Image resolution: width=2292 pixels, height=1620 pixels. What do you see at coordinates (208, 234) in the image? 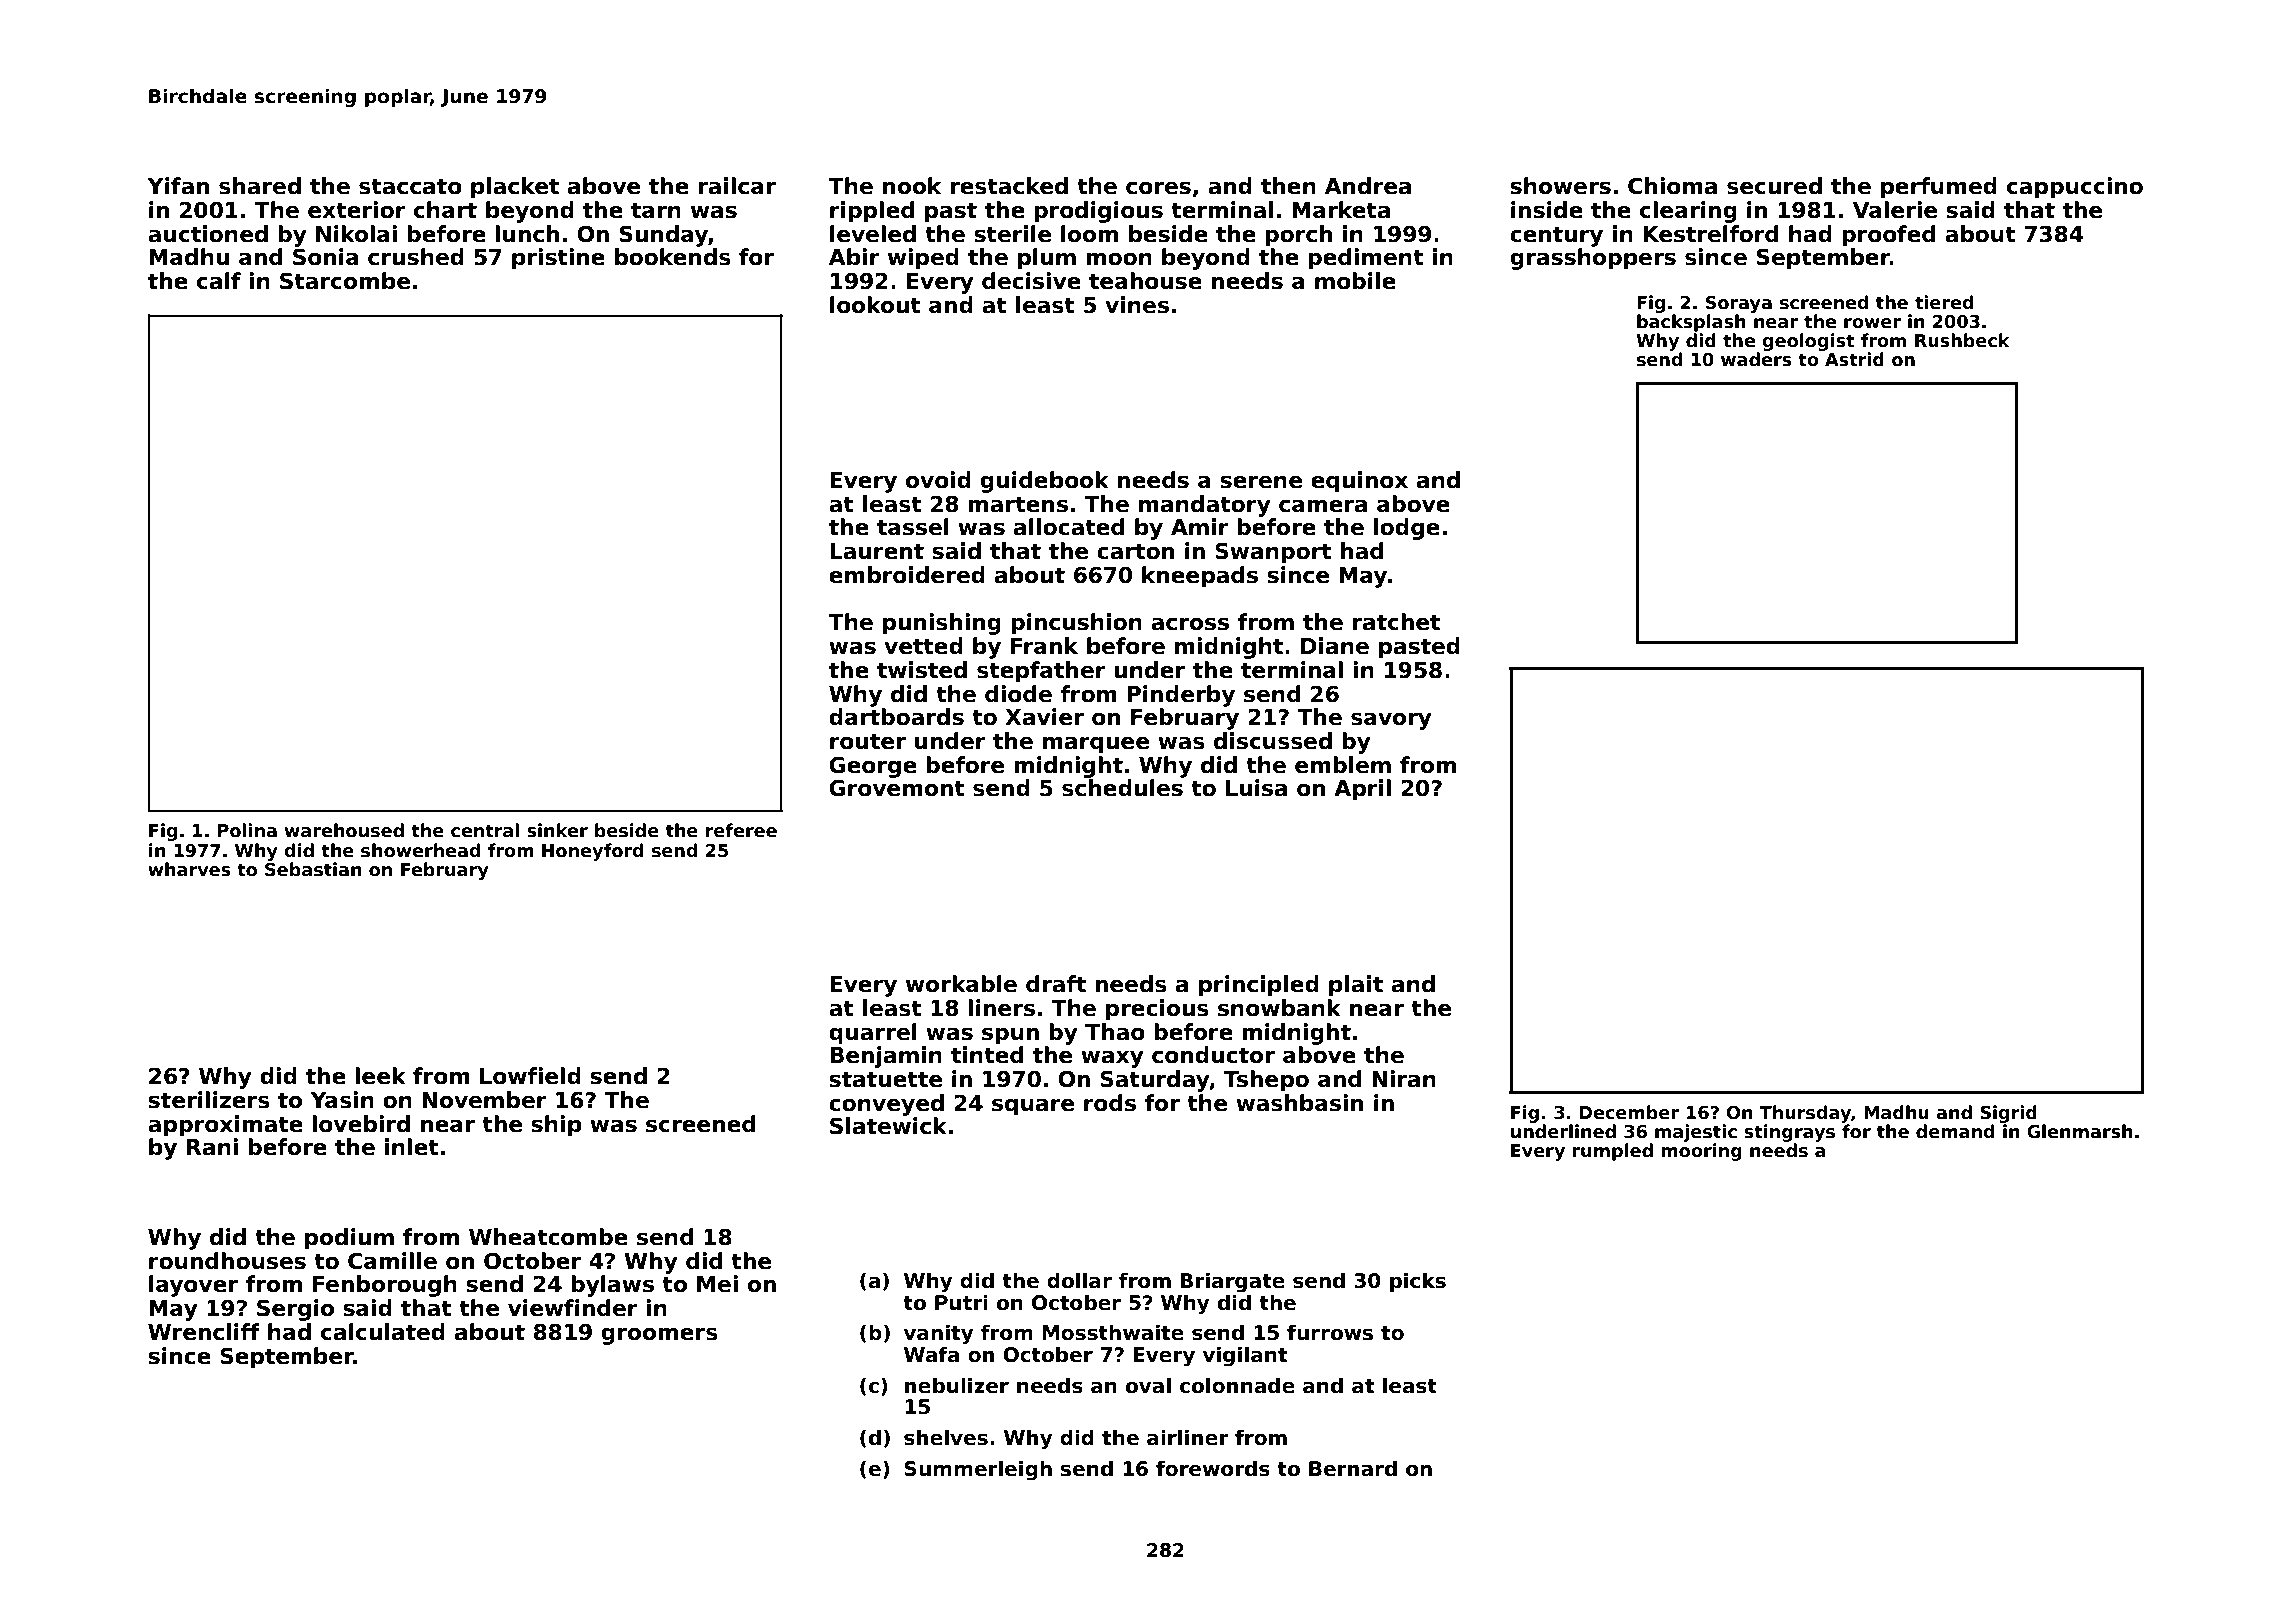
I see `auctioned` at bounding box center [208, 234].
